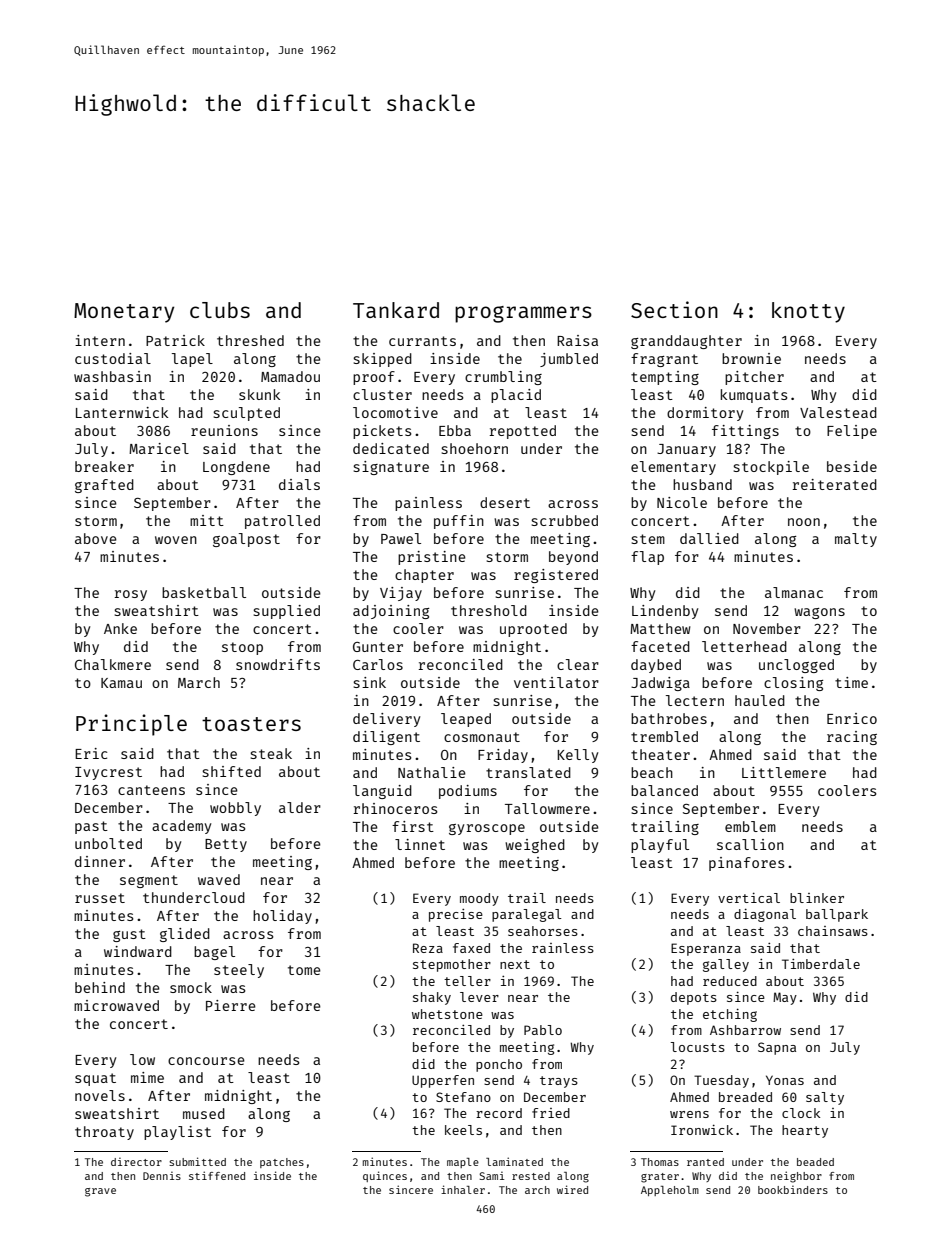 The image size is (952, 1233). What do you see at coordinates (396, 310) in the screenshot?
I see `Tankard` at bounding box center [396, 310].
